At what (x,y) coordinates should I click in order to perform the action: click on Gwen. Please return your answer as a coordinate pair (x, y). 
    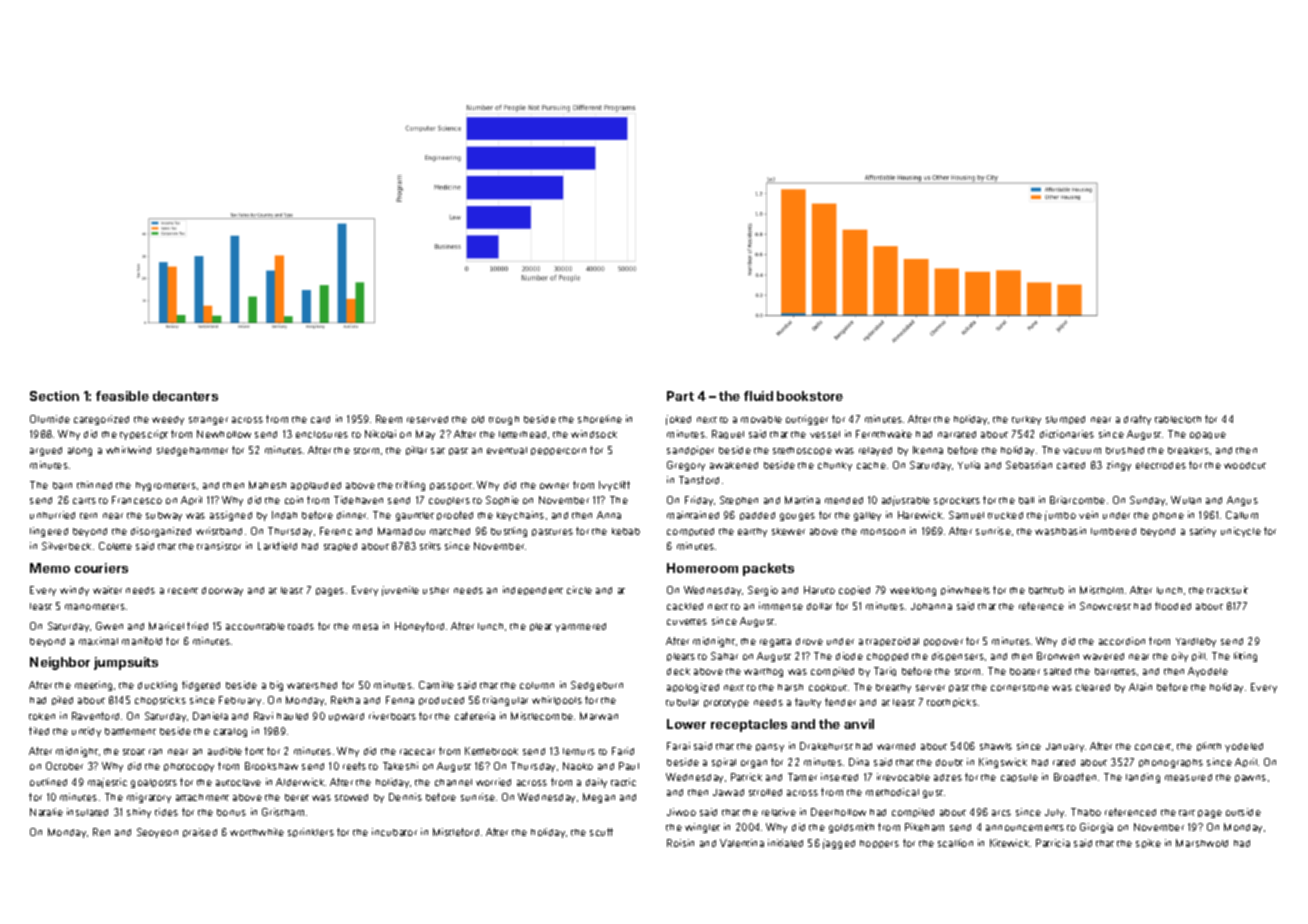
    Looking at the image, I should click on (109, 626).
